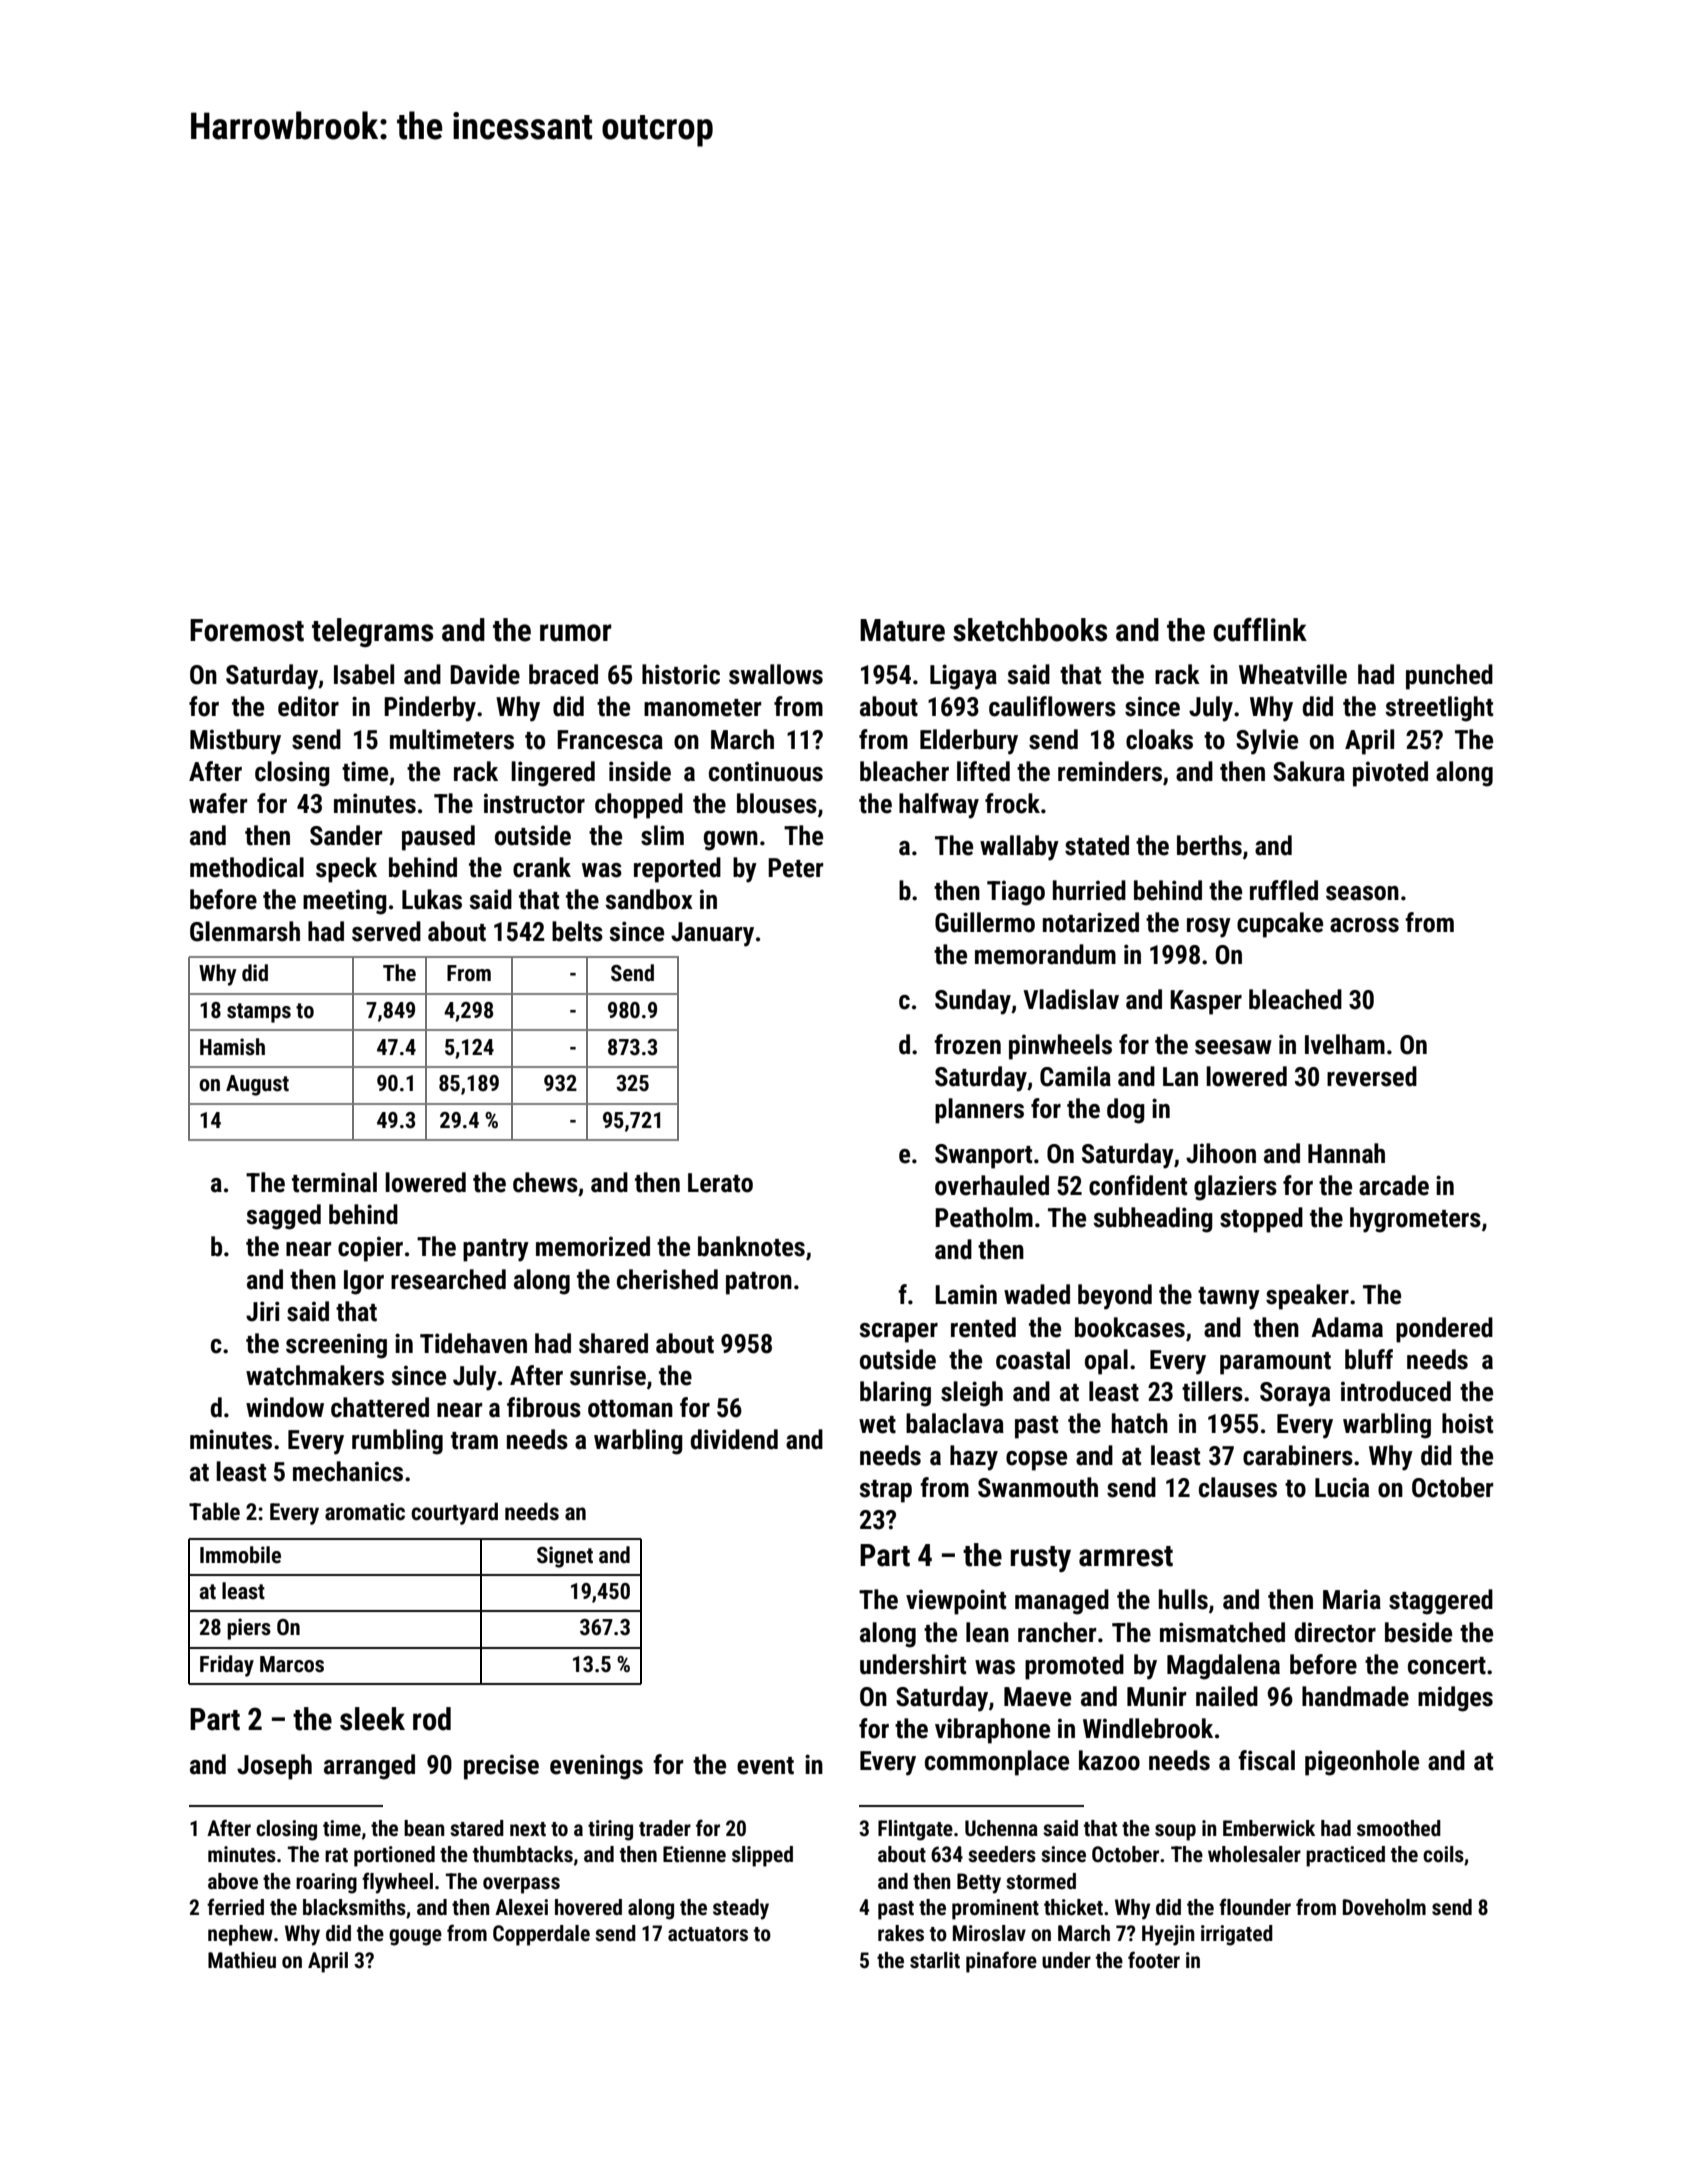 Image resolution: width=1683 pixels, height=2178 pixels. Describe the element at coordinates (326, 1883) in the screenshot. I see `roaring` at that location.
